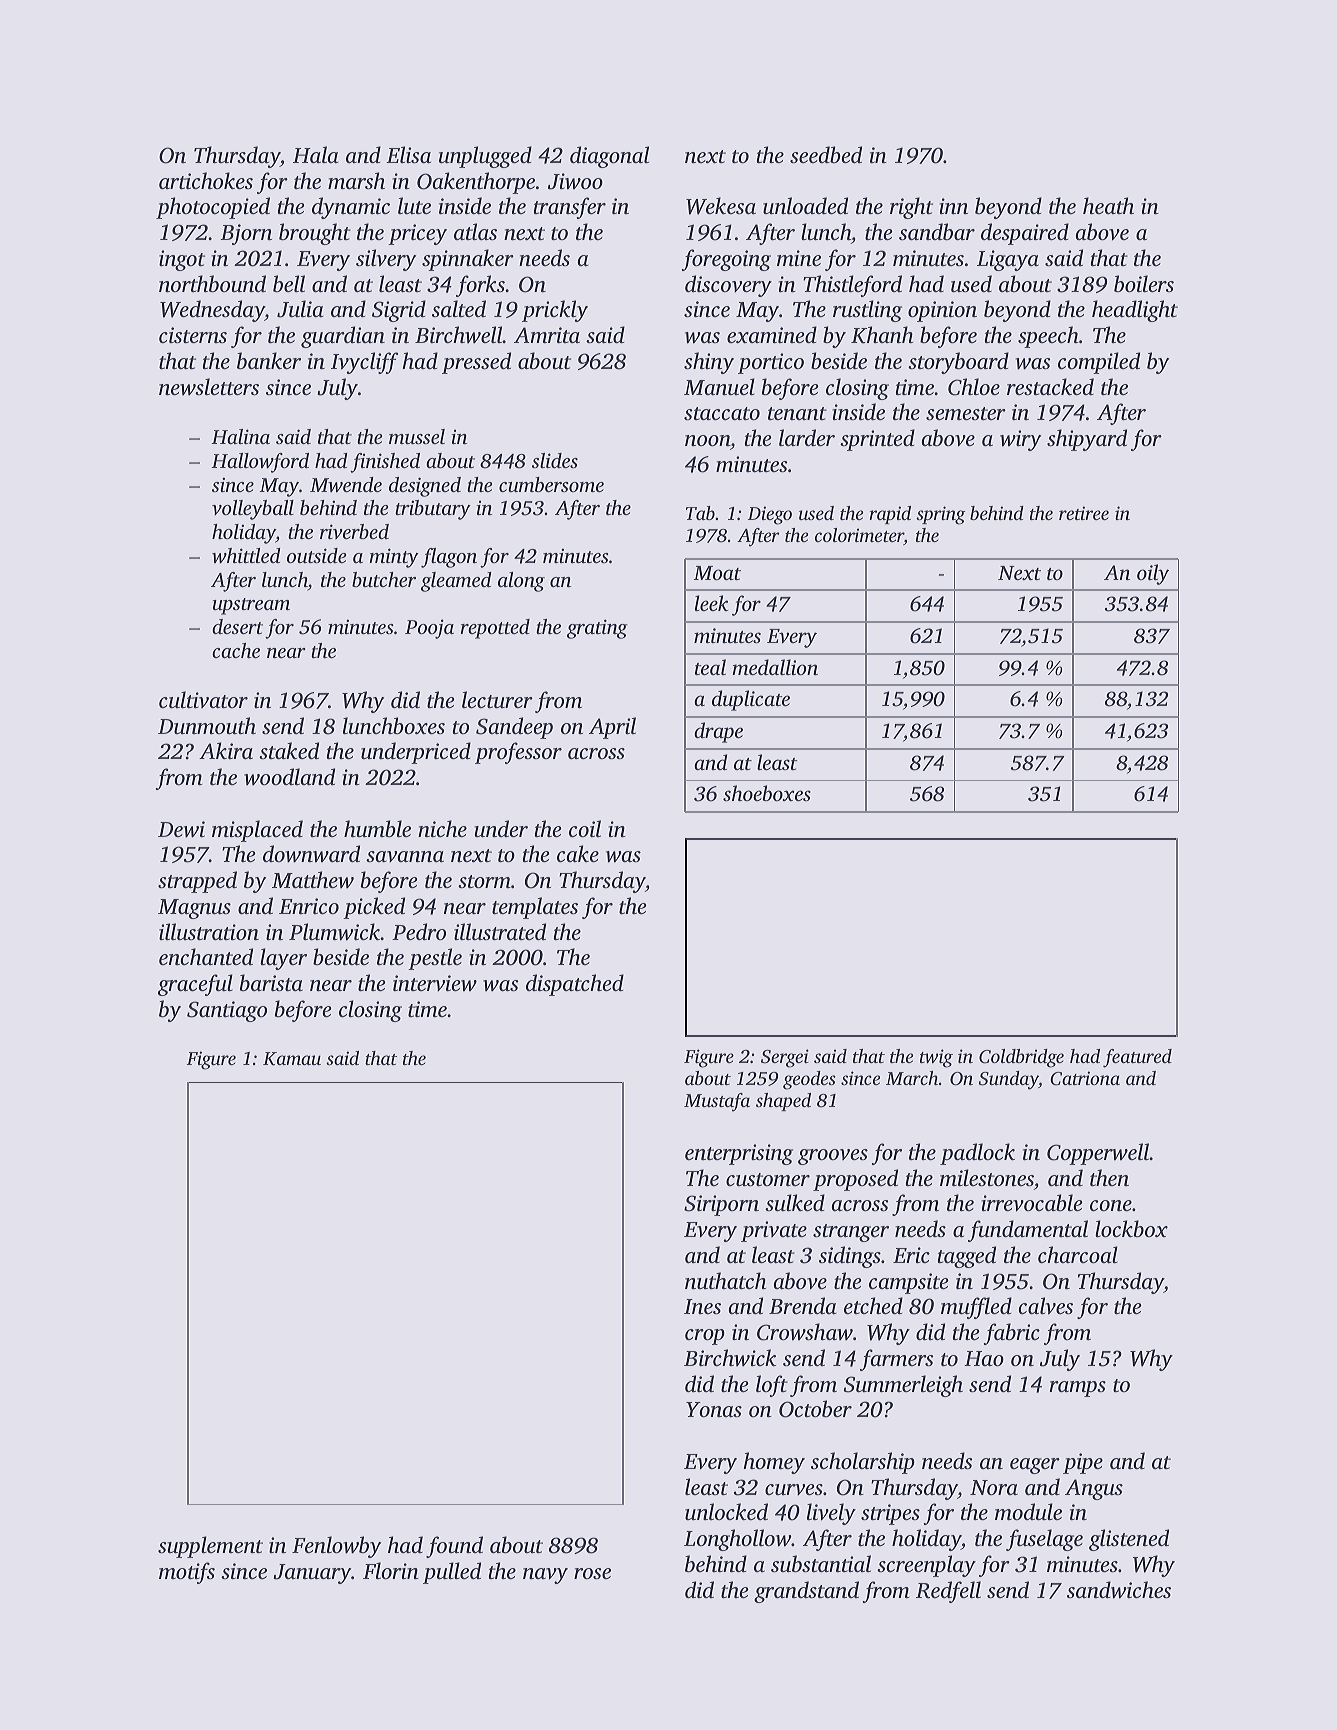  Describe the element at coordinates (609, 157) in the document. I see `diagonal` at that location.
